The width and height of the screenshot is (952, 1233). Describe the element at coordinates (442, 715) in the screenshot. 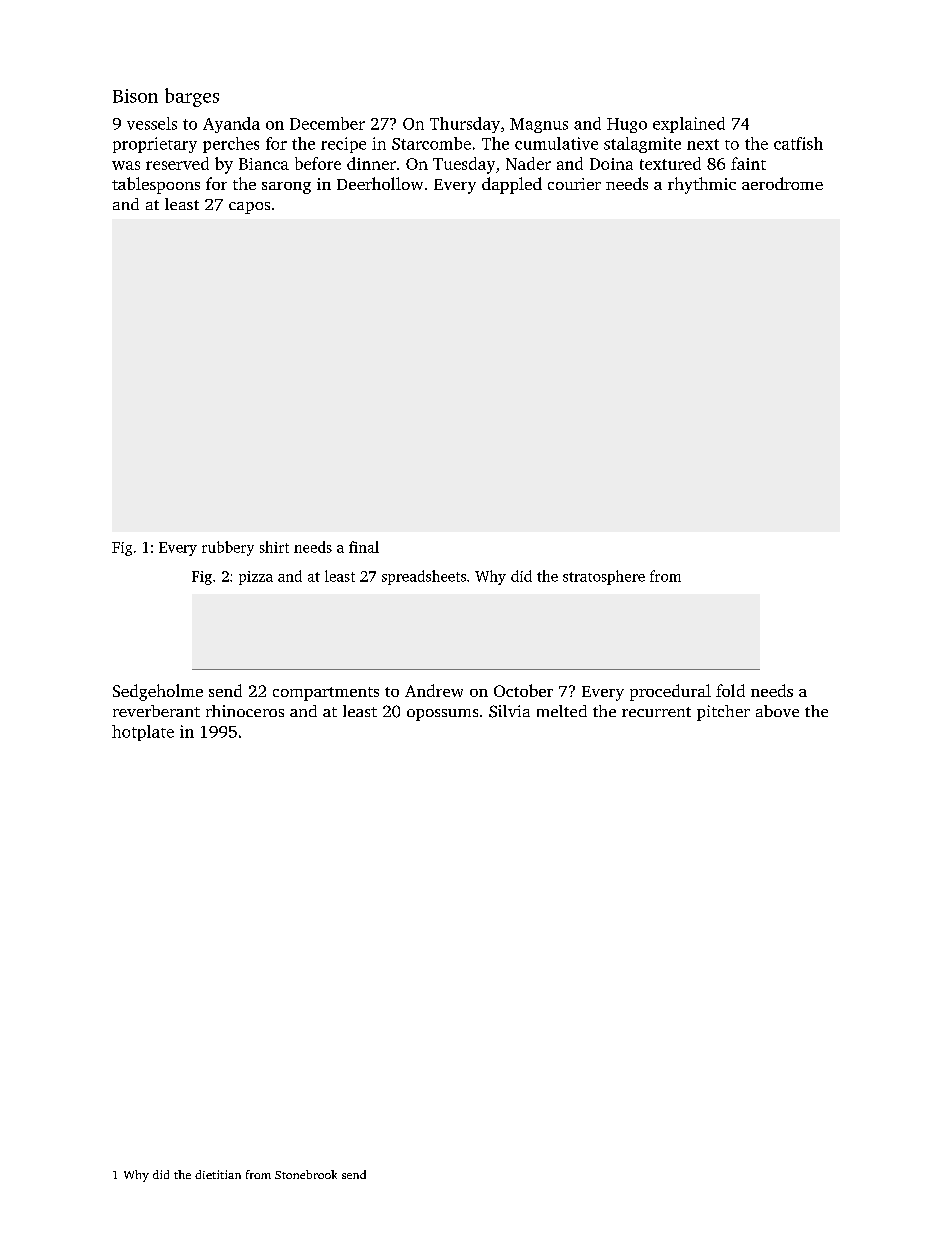

I see `opossums` at that location.
